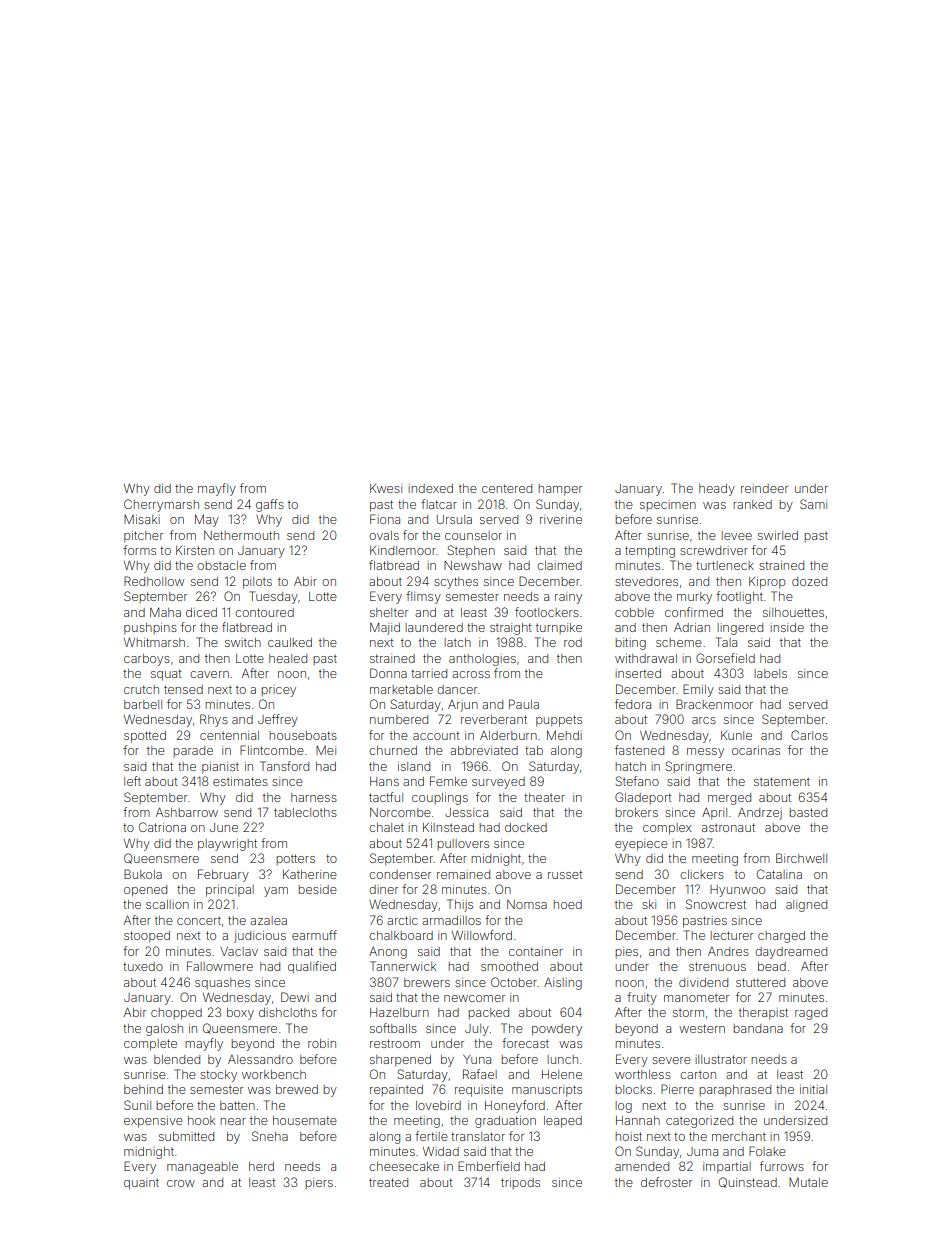 Image resolution: width=952 pixels, height=1233 pixels. What do you see at coordinates (639, 750) in the image?
I see `fastened` at bounding box center [639, 750].
